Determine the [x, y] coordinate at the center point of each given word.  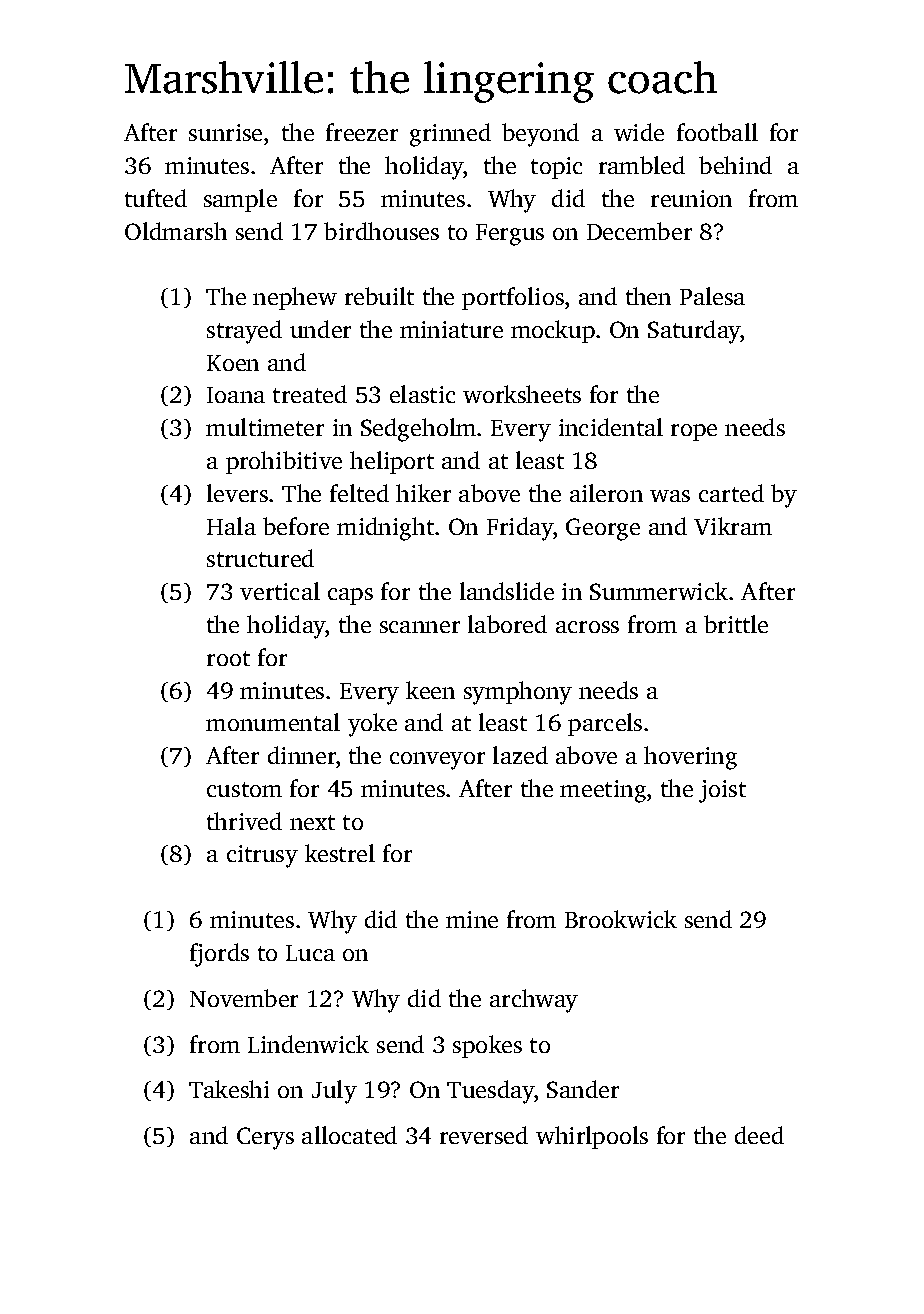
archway [534, 1001]
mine [472, 919]
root [228, 658]
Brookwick [621, 919]
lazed [520, 755]
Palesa [712, 296]
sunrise [225, 132]
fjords [219, 955]
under [320, 329]
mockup [553, 331]
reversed [484, 1135]
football [717, 132]
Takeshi [229, 1089]
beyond [540, 135]
